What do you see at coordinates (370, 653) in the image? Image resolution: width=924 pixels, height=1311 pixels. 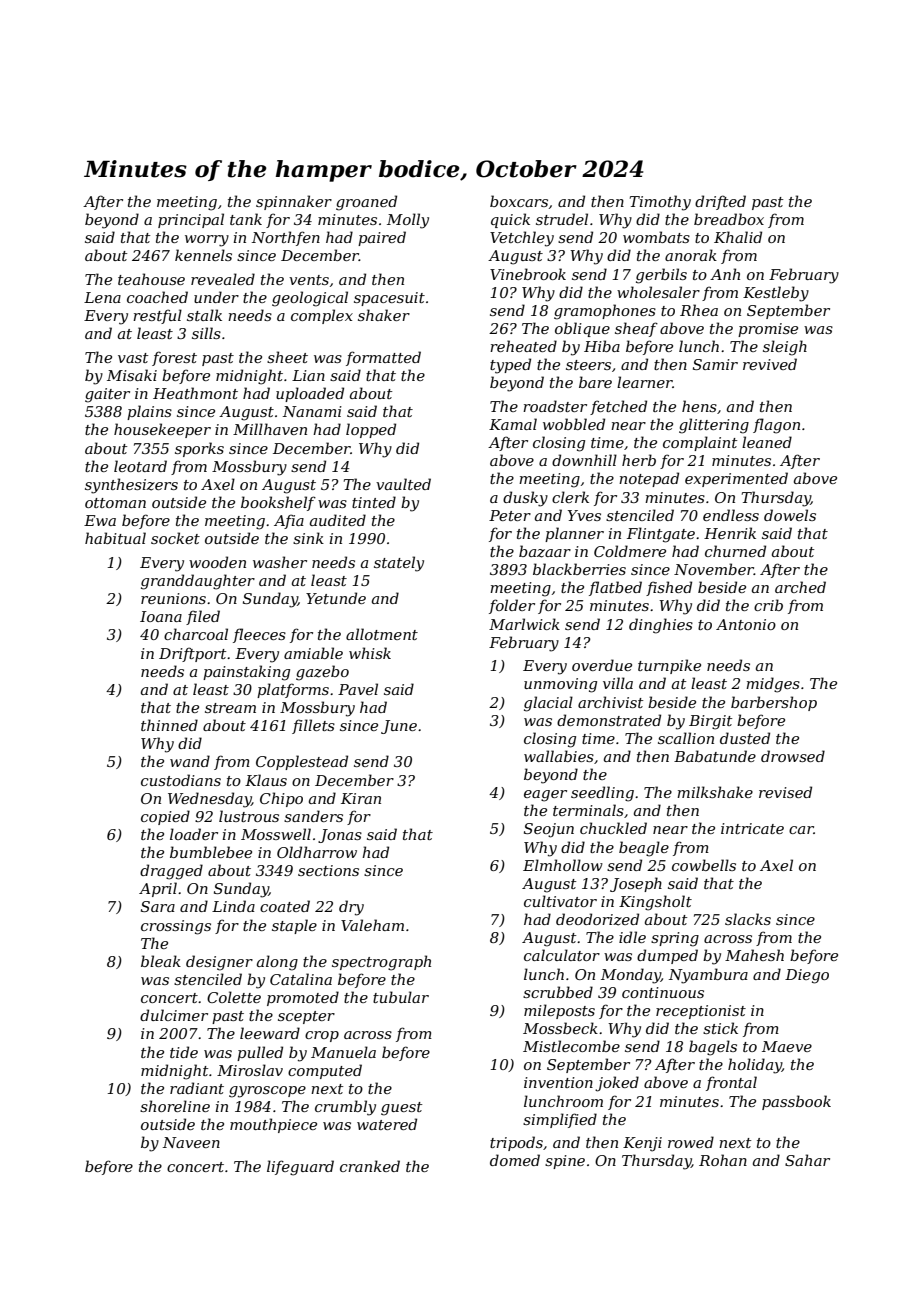 I see `whisk` at bounding box center [370, 653].
